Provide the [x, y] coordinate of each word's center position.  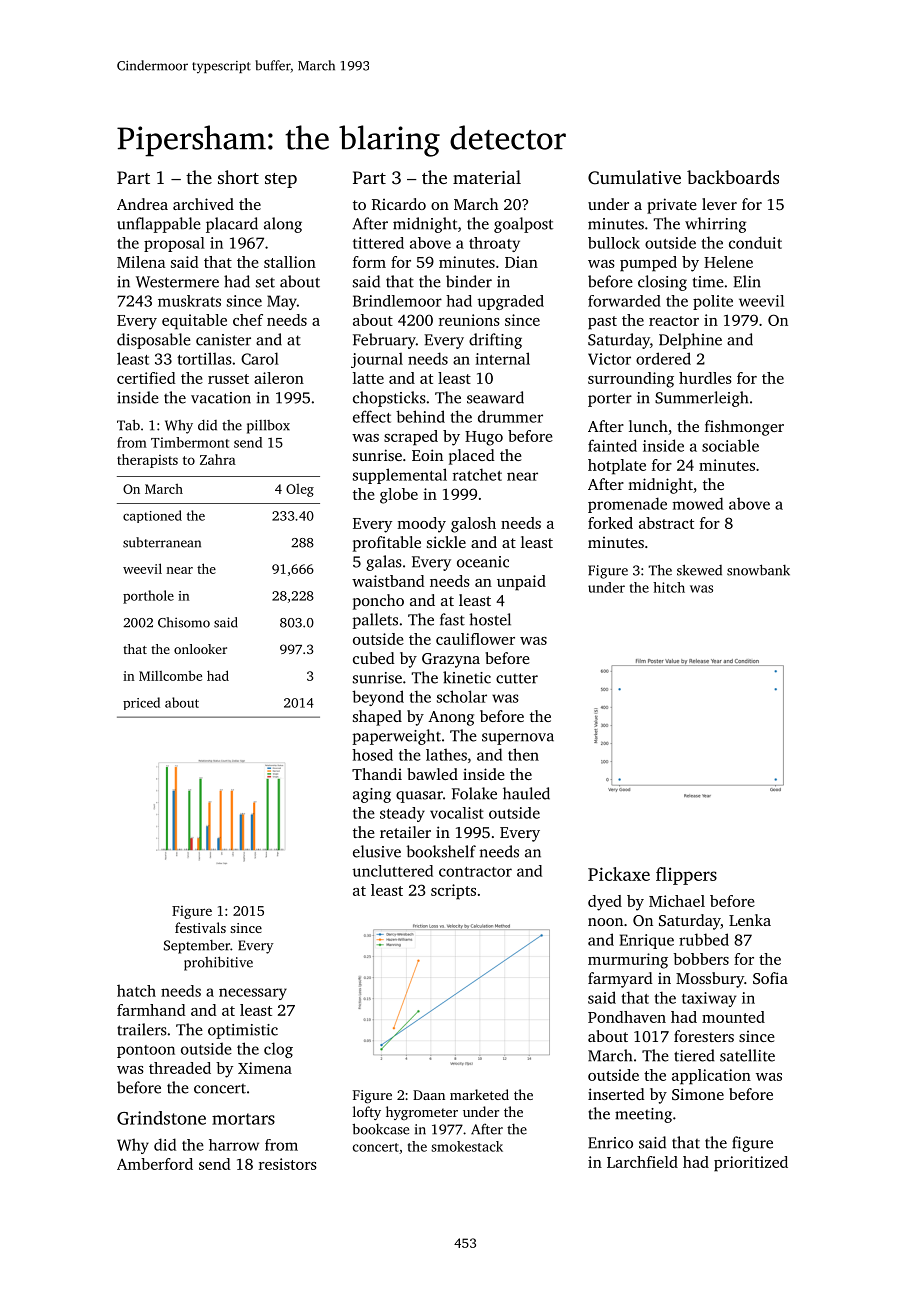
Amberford [155, 1164]
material [487, 177]
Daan [429, 1095]
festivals [200, 927]
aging [372, 795]
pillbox [268, 427]
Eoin [427, 455]
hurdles [705, 378]
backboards [733, 177]
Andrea [142, 204]
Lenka [750, 920]
